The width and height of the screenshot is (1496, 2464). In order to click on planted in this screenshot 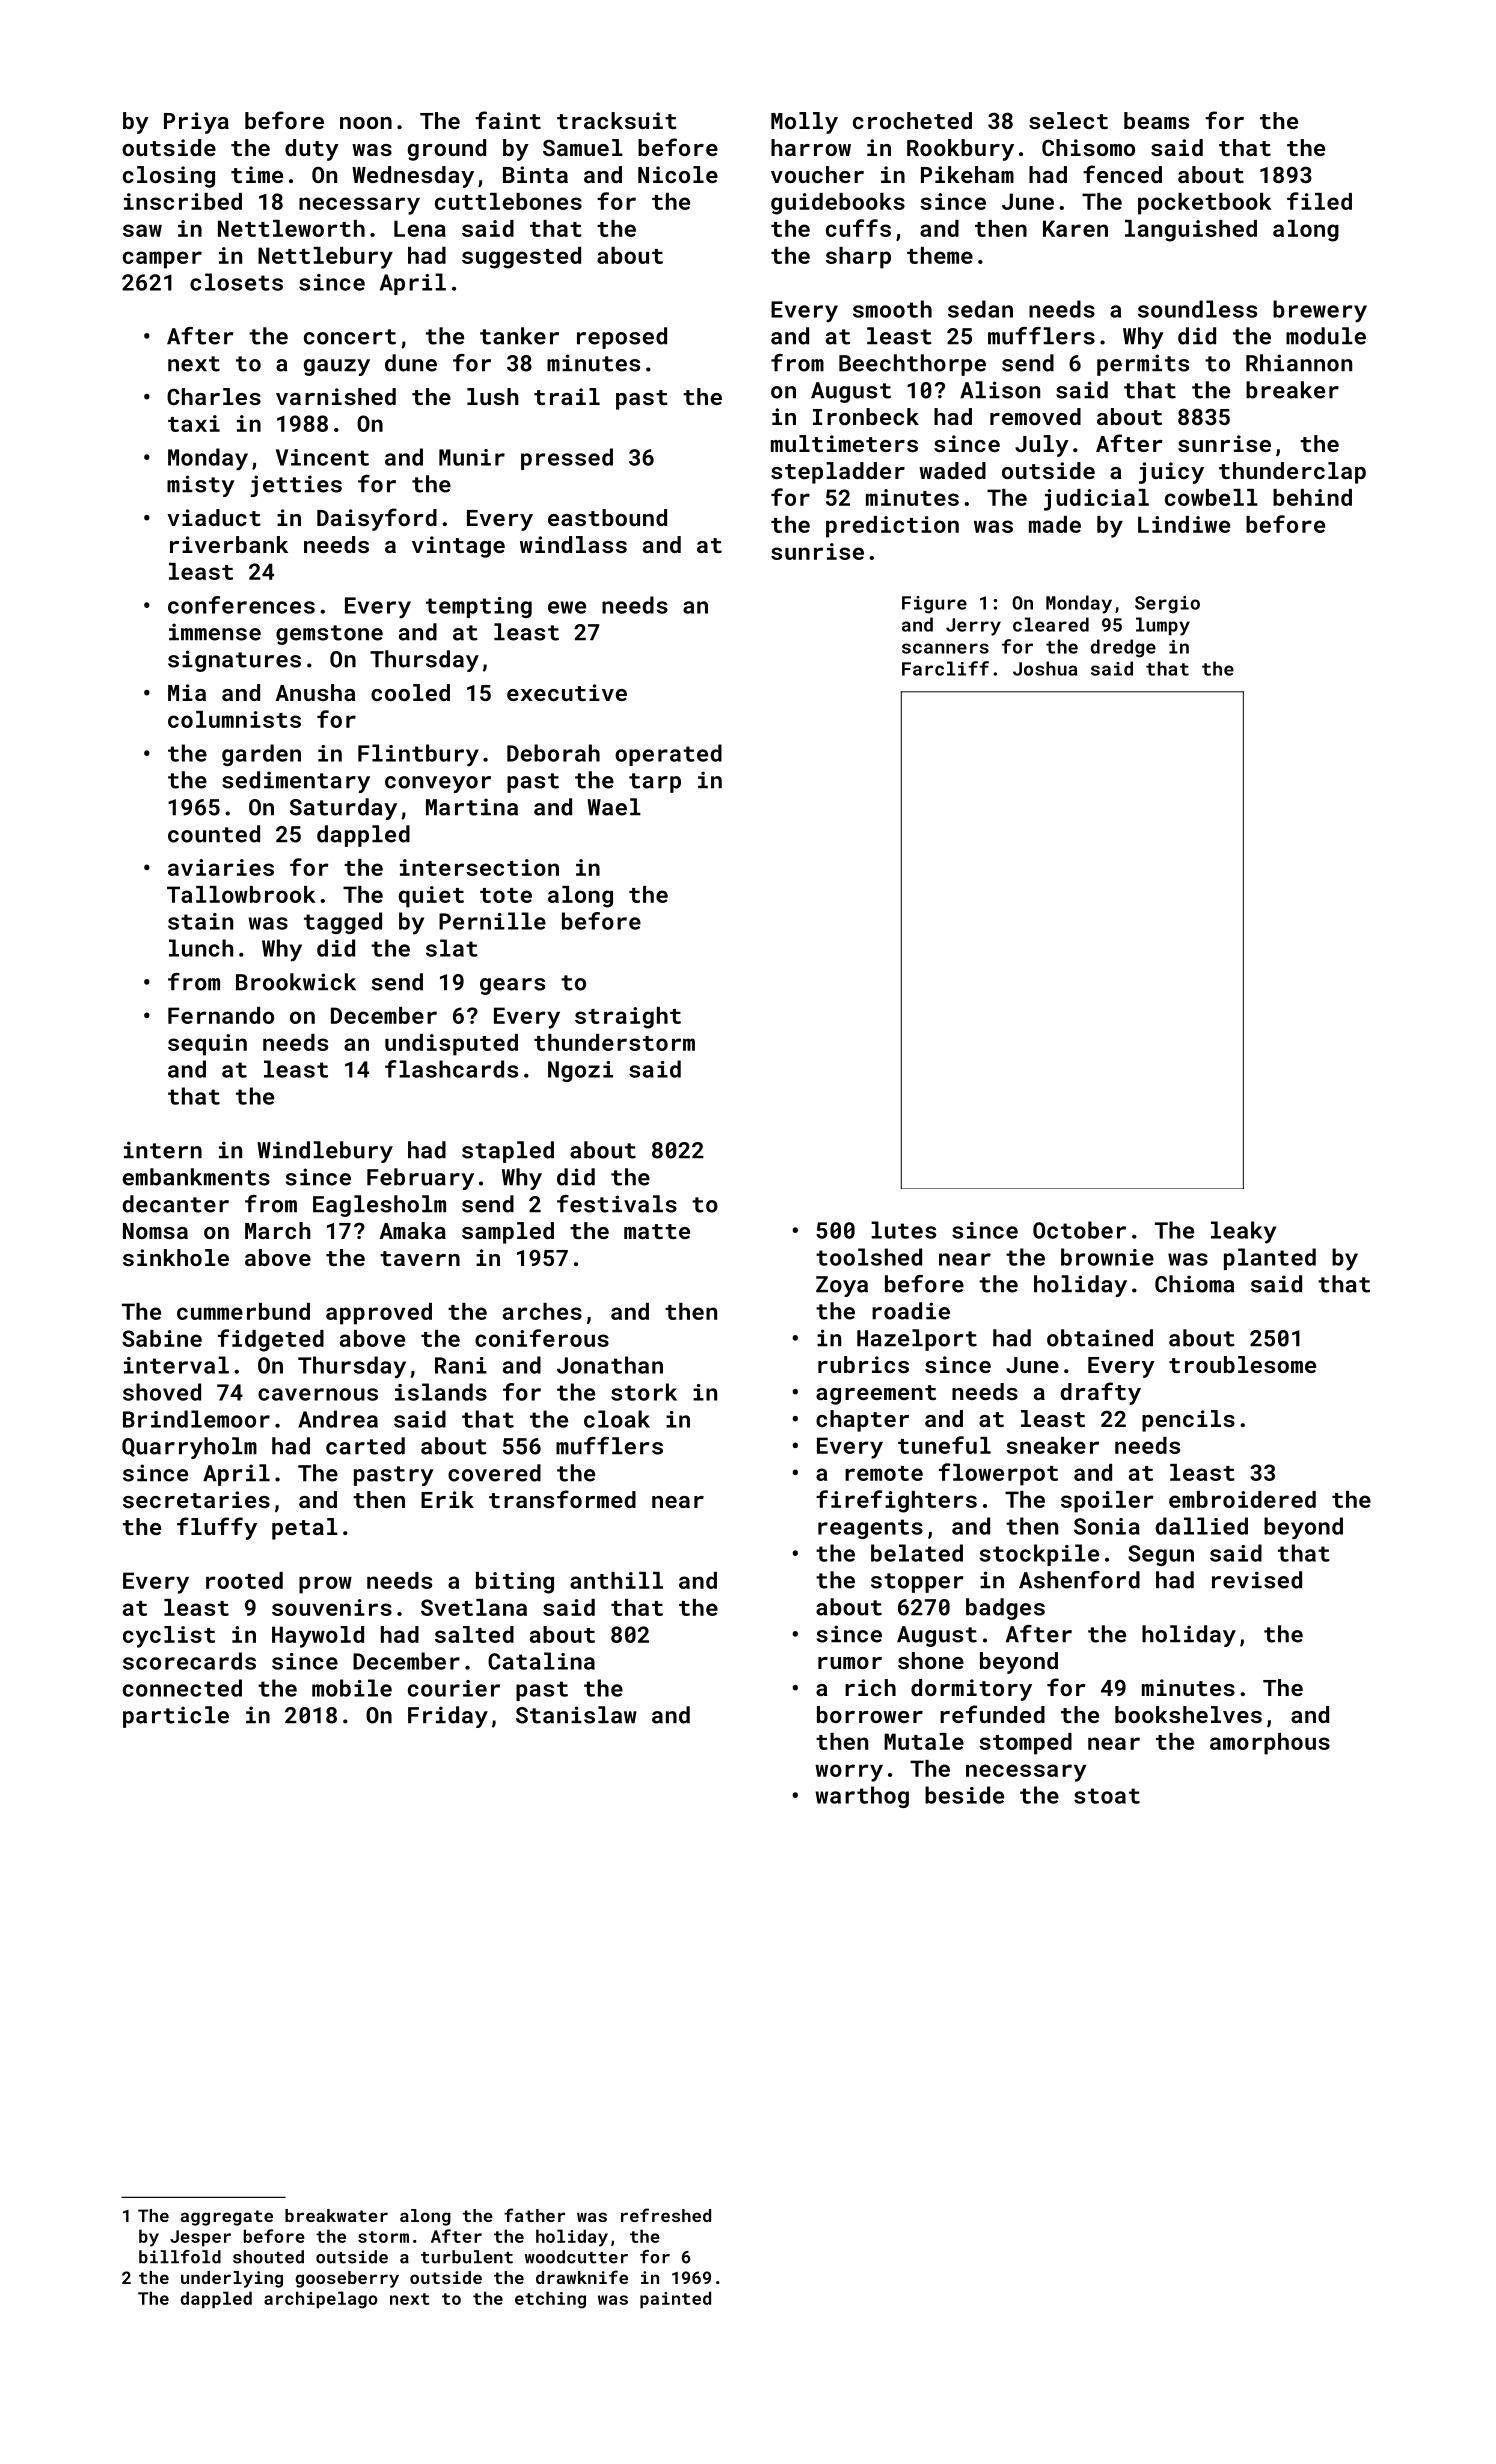, I will do `click(1270, 1259)`.
